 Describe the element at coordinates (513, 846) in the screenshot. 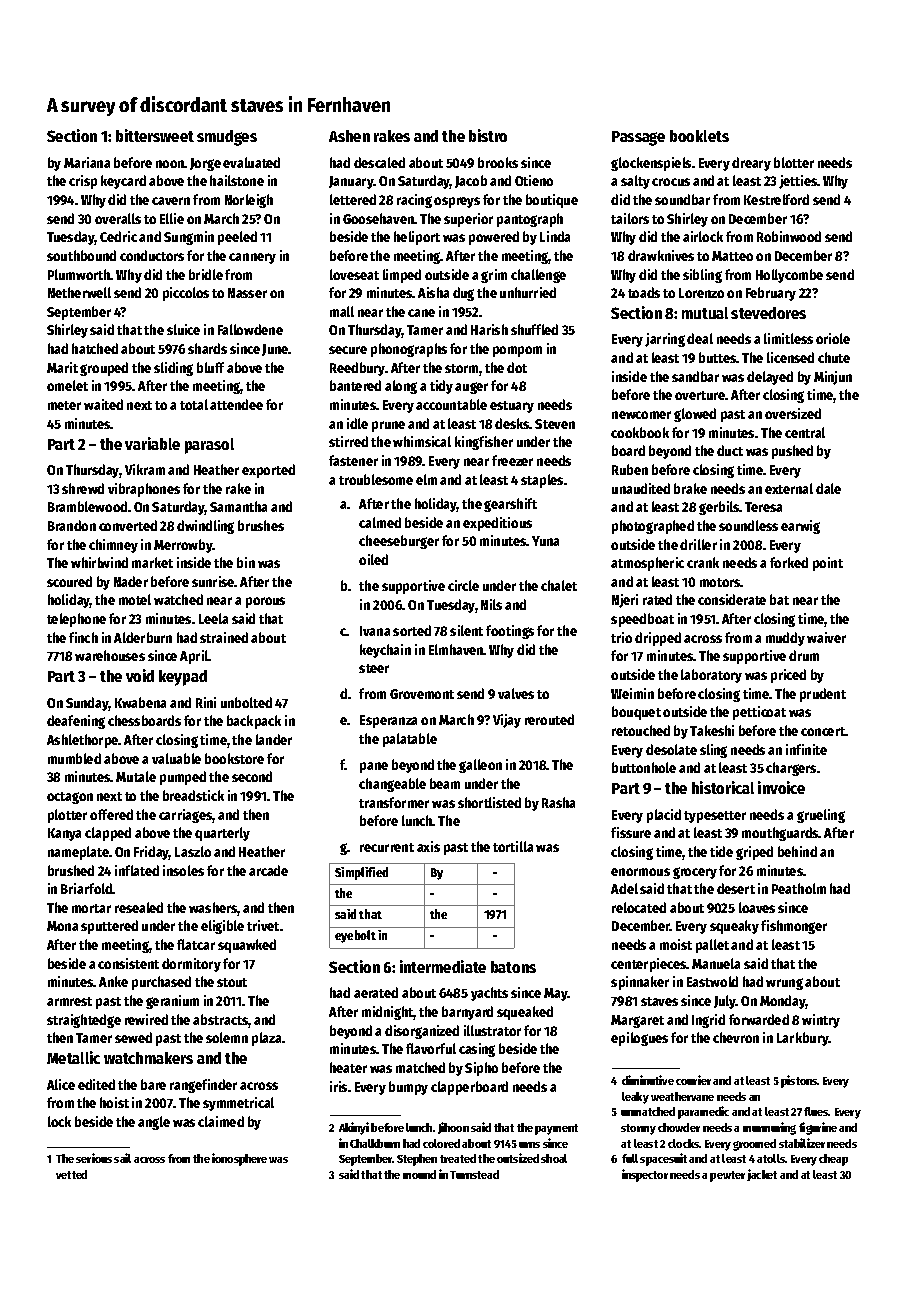

I see `tortilla` at that location.
